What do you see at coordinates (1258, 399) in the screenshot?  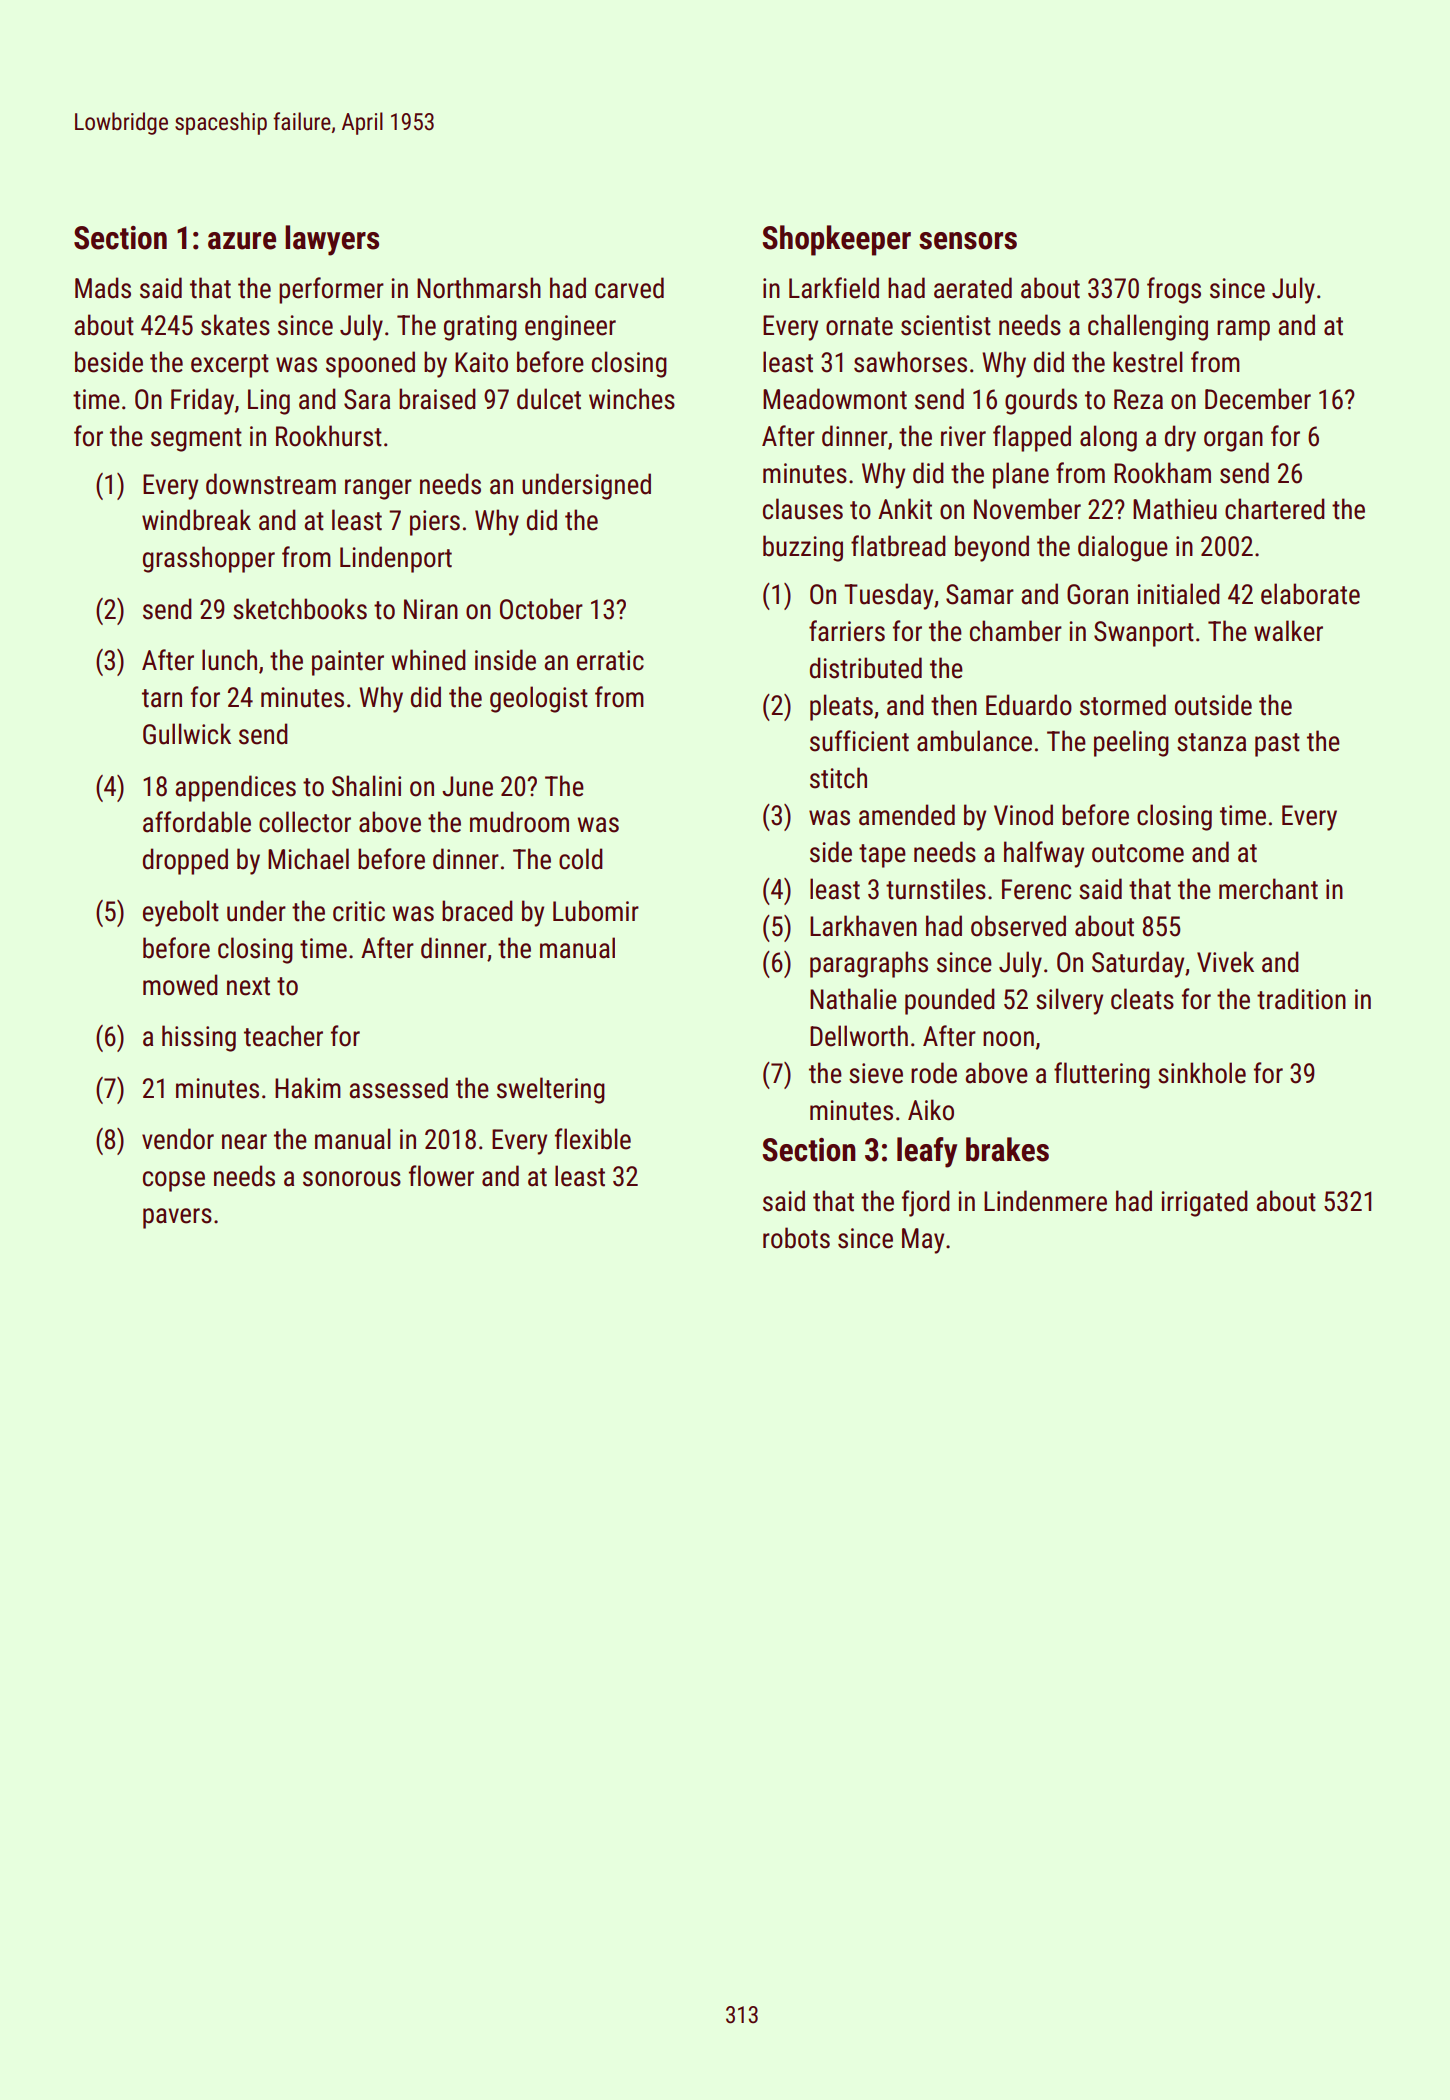 I see `December` at bounding box center [1258, 399].
